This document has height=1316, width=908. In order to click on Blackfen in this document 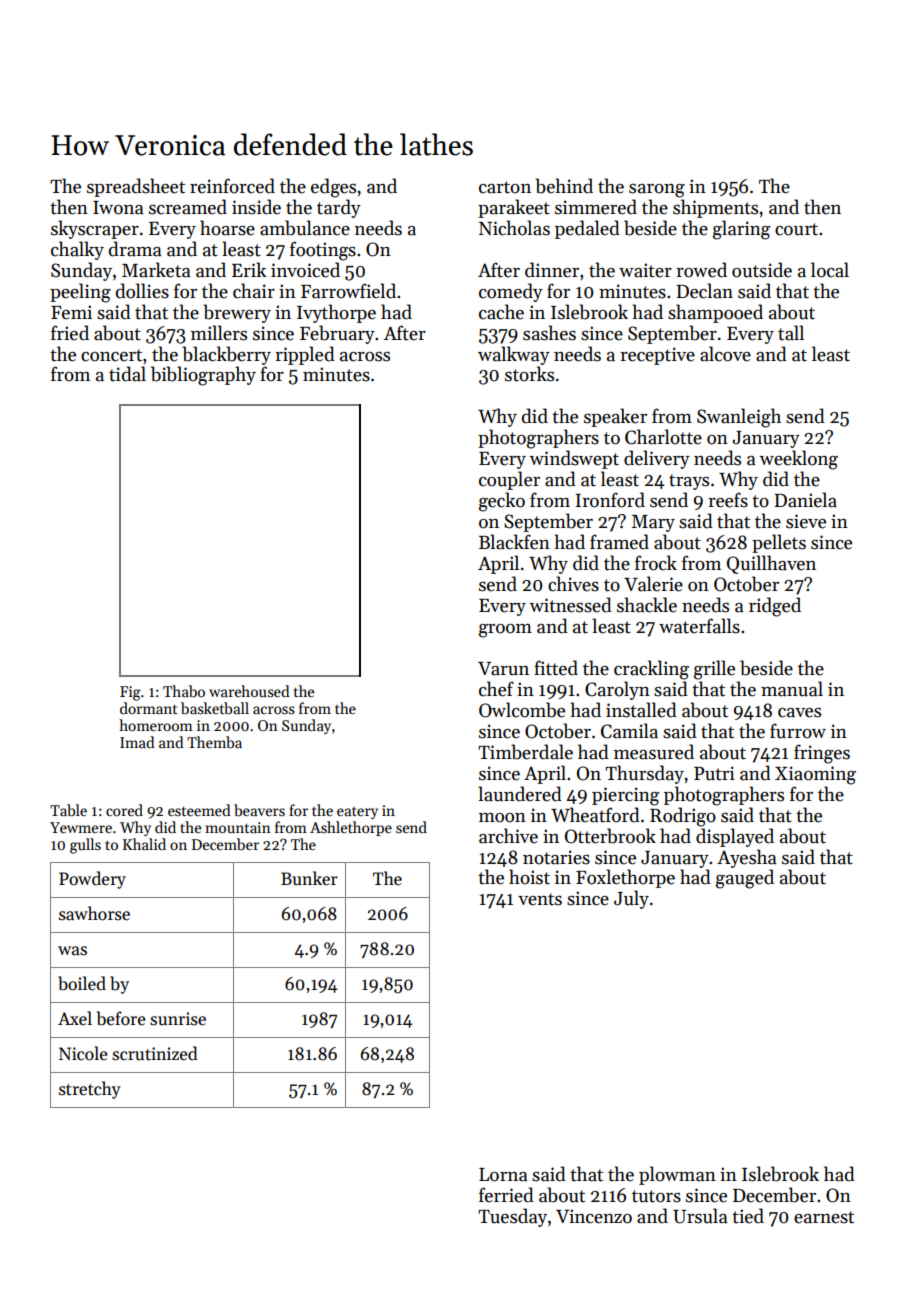, I will do `click(514, 542)`.
